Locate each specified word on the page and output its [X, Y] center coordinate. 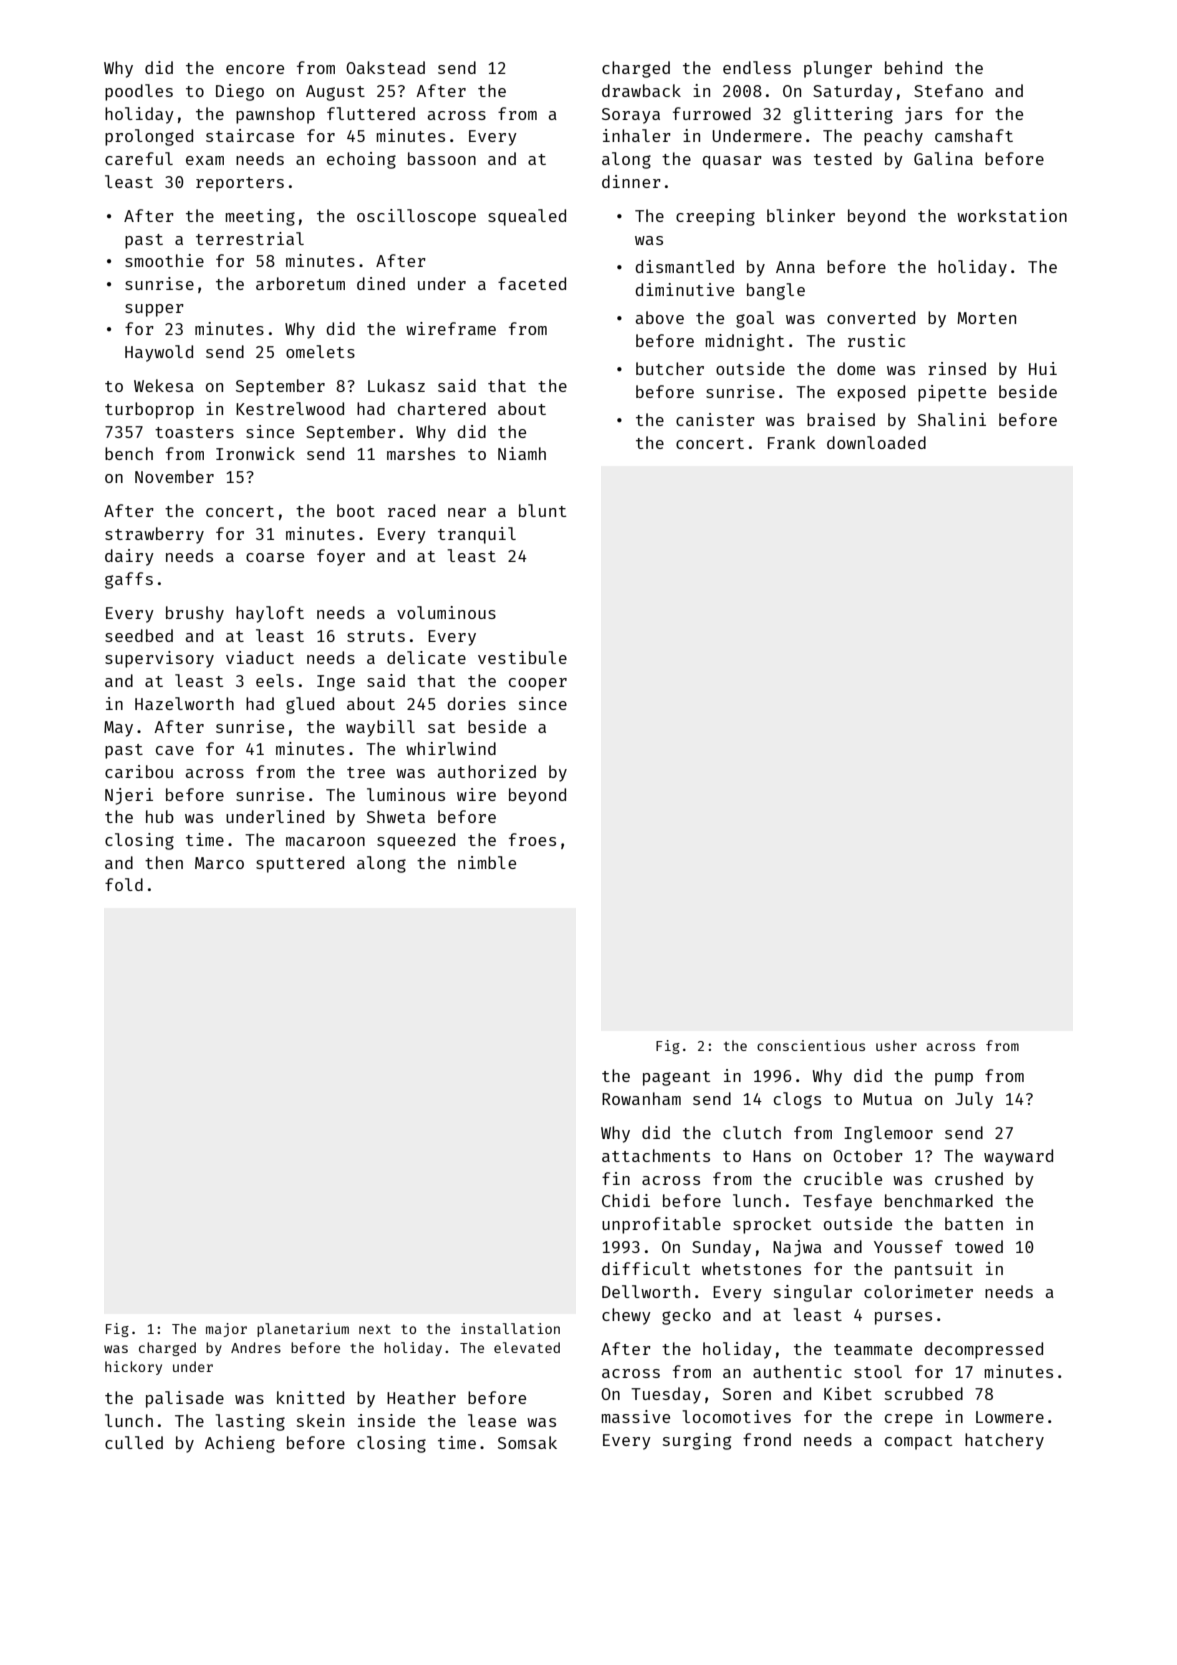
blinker [801, 215]
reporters [240, 184]
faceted [532, 283]
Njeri [129, 796]
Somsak [527, 1442]
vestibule [522, 657]
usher [896, 1045]
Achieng [240, 1444]
